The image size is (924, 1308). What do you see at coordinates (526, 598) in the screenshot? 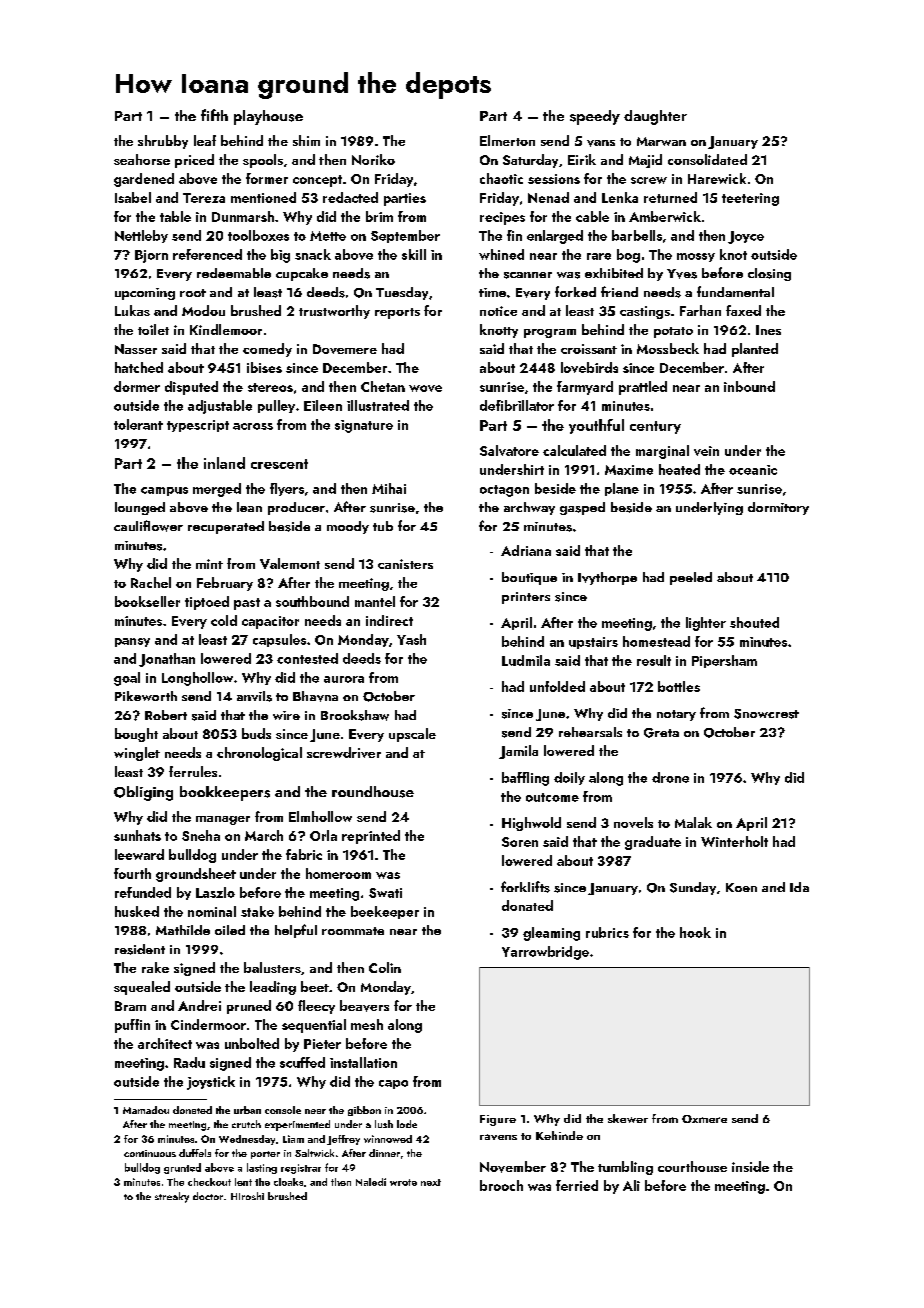
I see `printers` at bounding box center [526, 598].
